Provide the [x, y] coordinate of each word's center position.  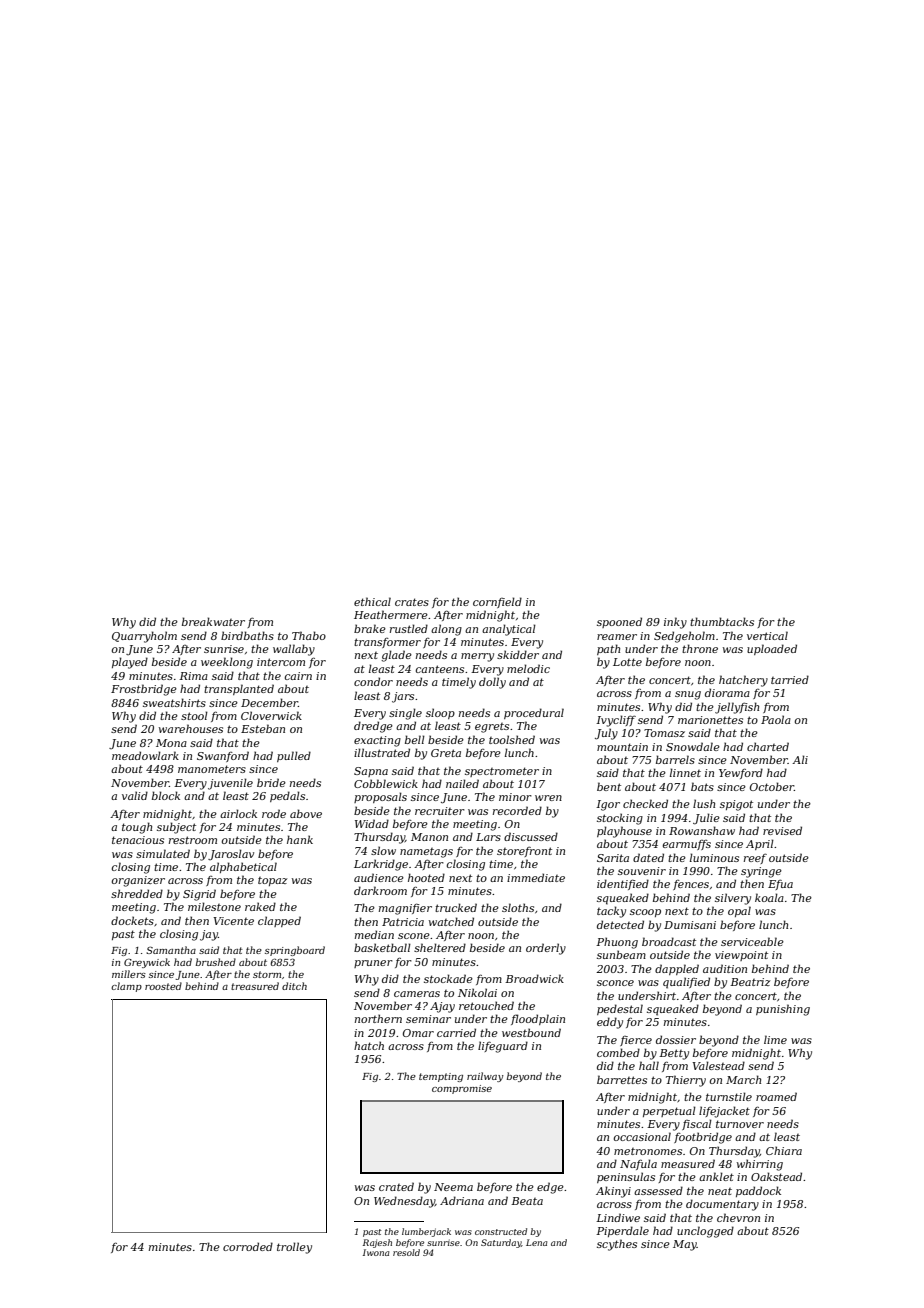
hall [649, 1065]
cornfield [497, 602]
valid [135, 795]
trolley [294, 1248]
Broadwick [534, 978]
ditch [294, 986]
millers [129, 974]
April [760, 844]
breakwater [213, 621]
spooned [619, 622]
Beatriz [750, 982]
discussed [531, 836]
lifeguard [503, 1047]
